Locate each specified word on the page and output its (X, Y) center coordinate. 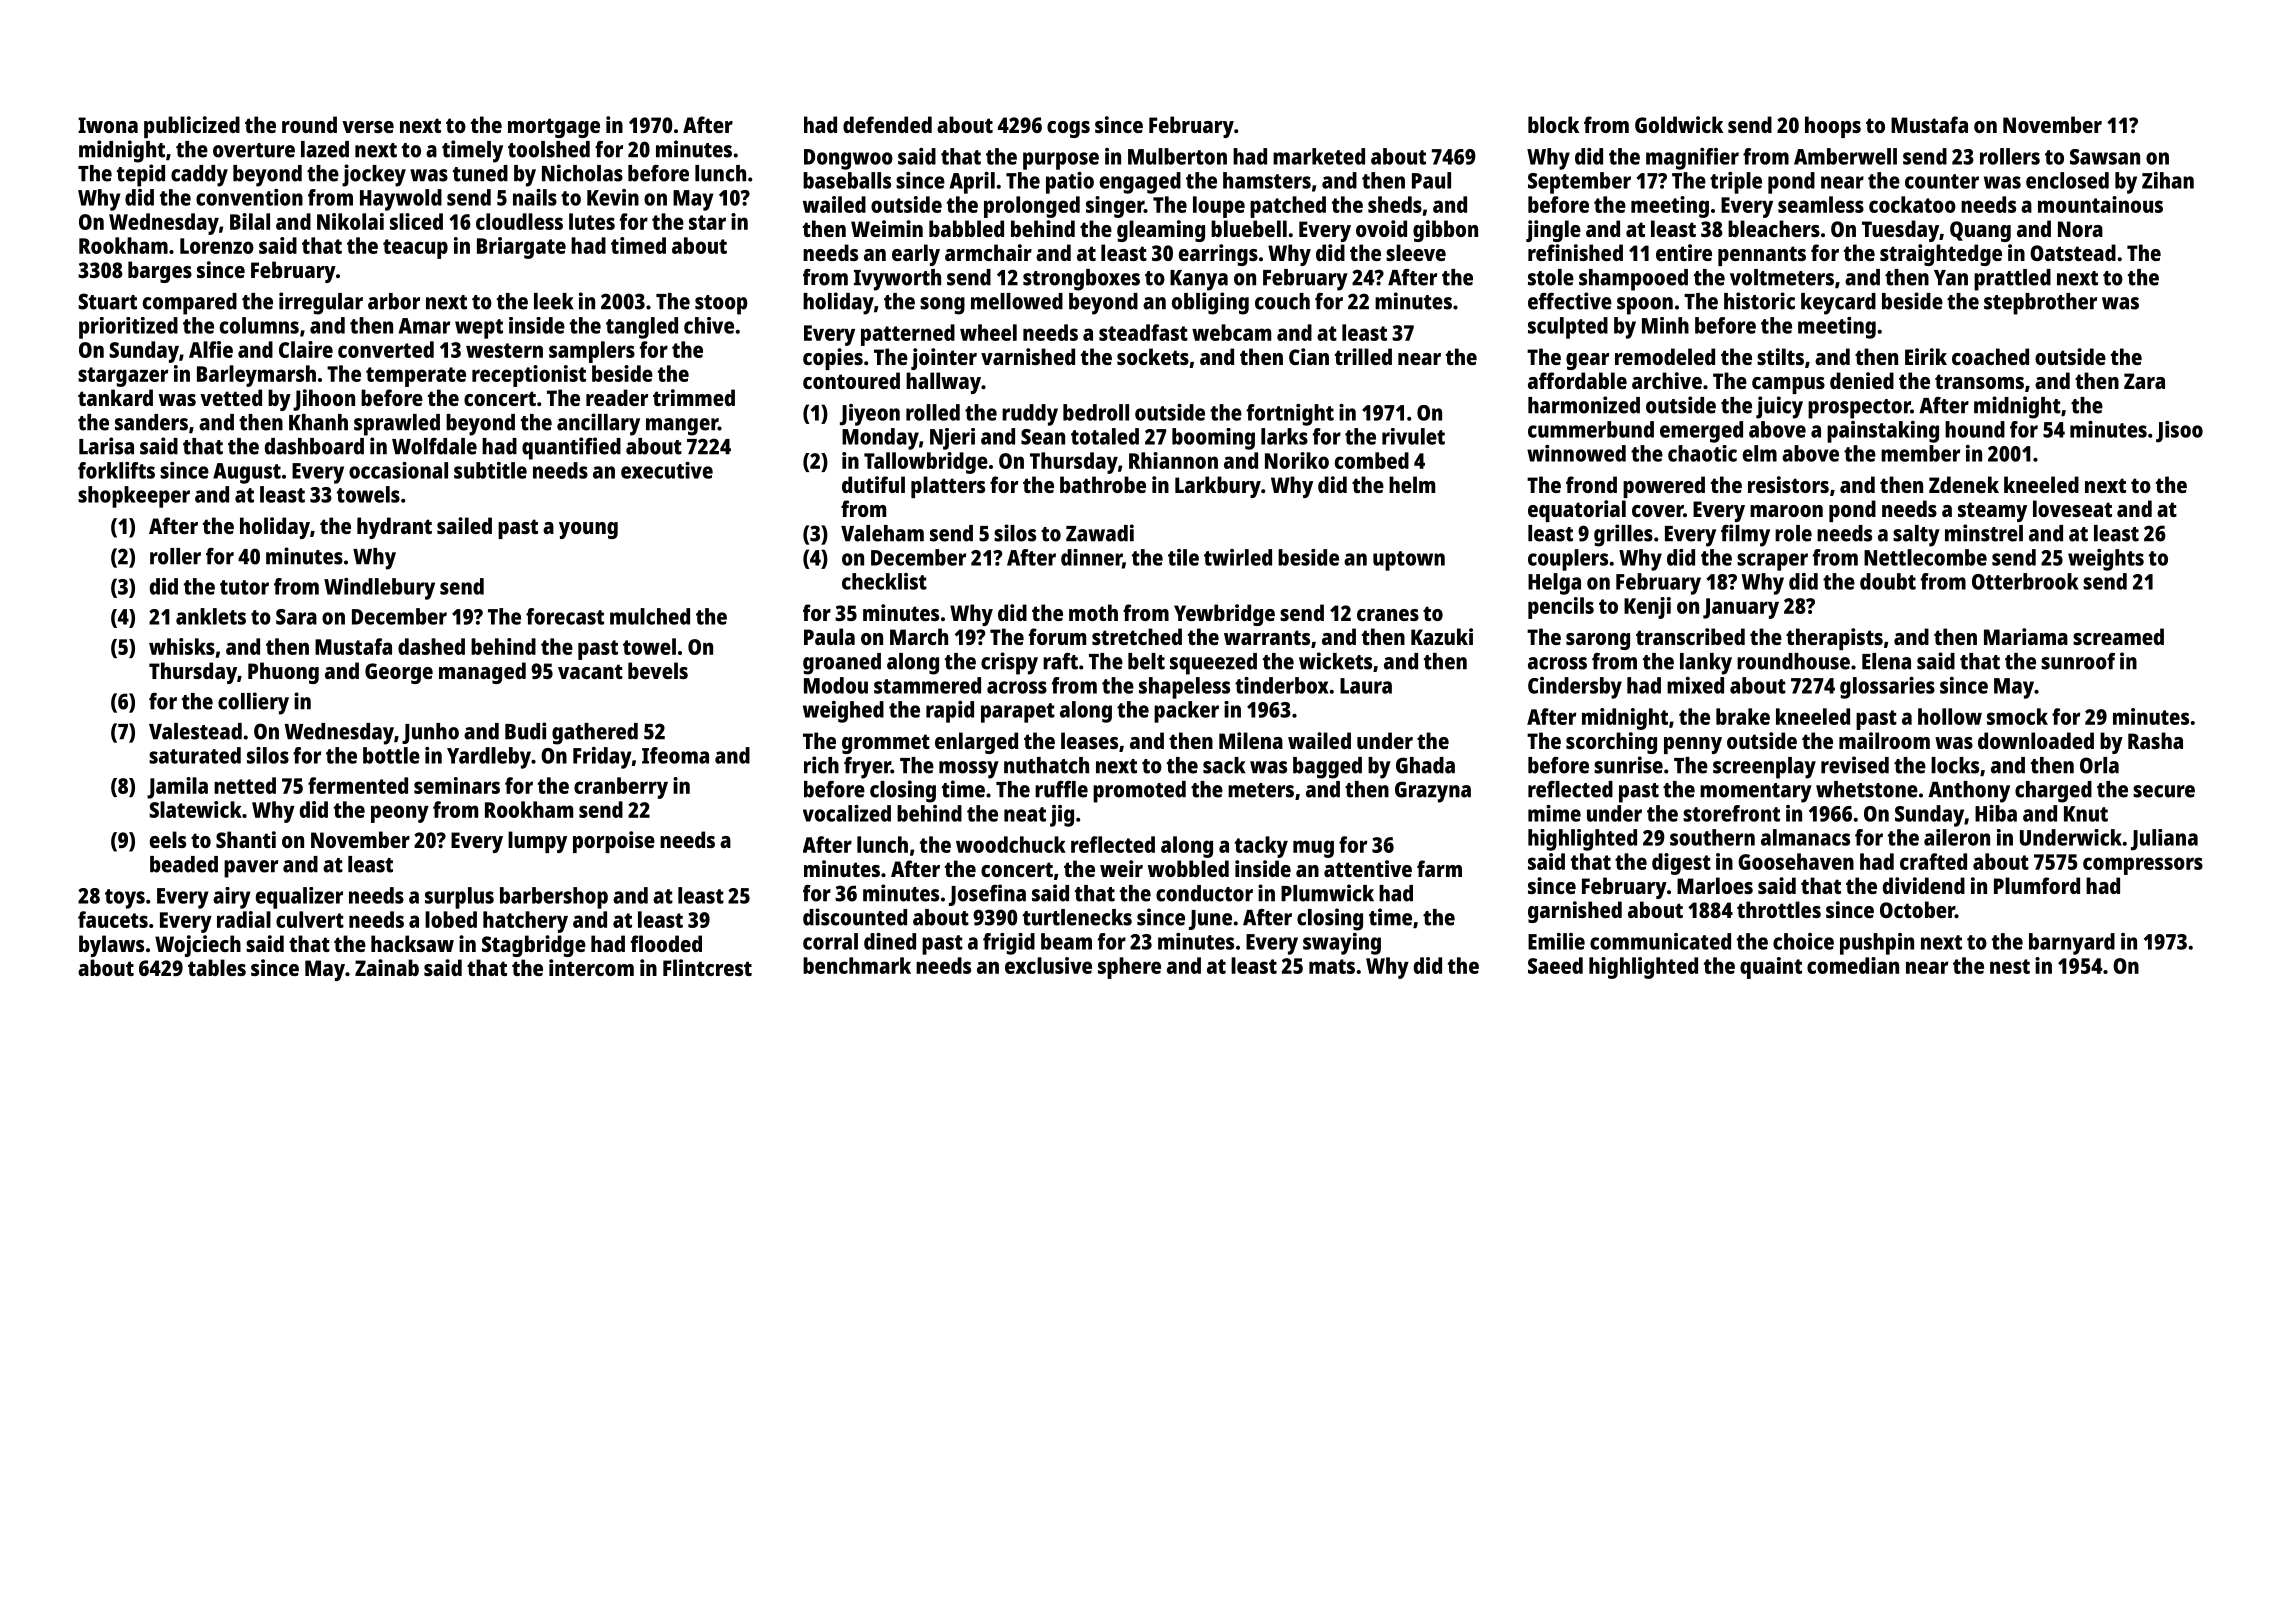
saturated (195, 755)
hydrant (394, 528)
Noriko (1297, 460)
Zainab (387, 967)
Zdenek (1964, 484)
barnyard (2072, 944)
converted (386, 349)
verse (368, 127)
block (1553, 124)
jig (1062, 816)
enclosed (2067, 180)
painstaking (1883, 432)
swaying (1342, 944)
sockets (1153, 356)
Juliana (2164, 840)
